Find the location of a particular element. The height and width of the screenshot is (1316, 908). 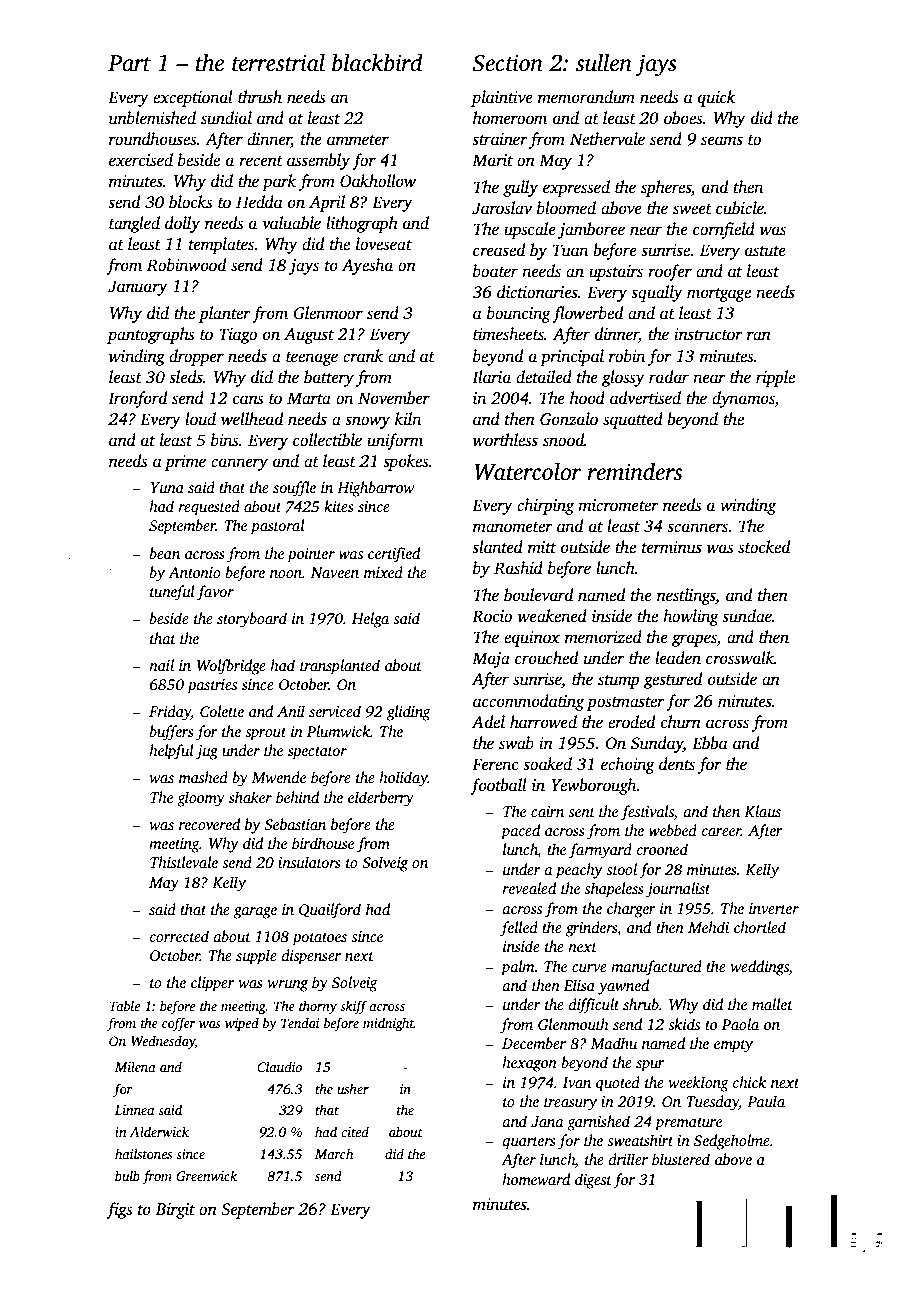

quick is located at coordinates (717, 98).
